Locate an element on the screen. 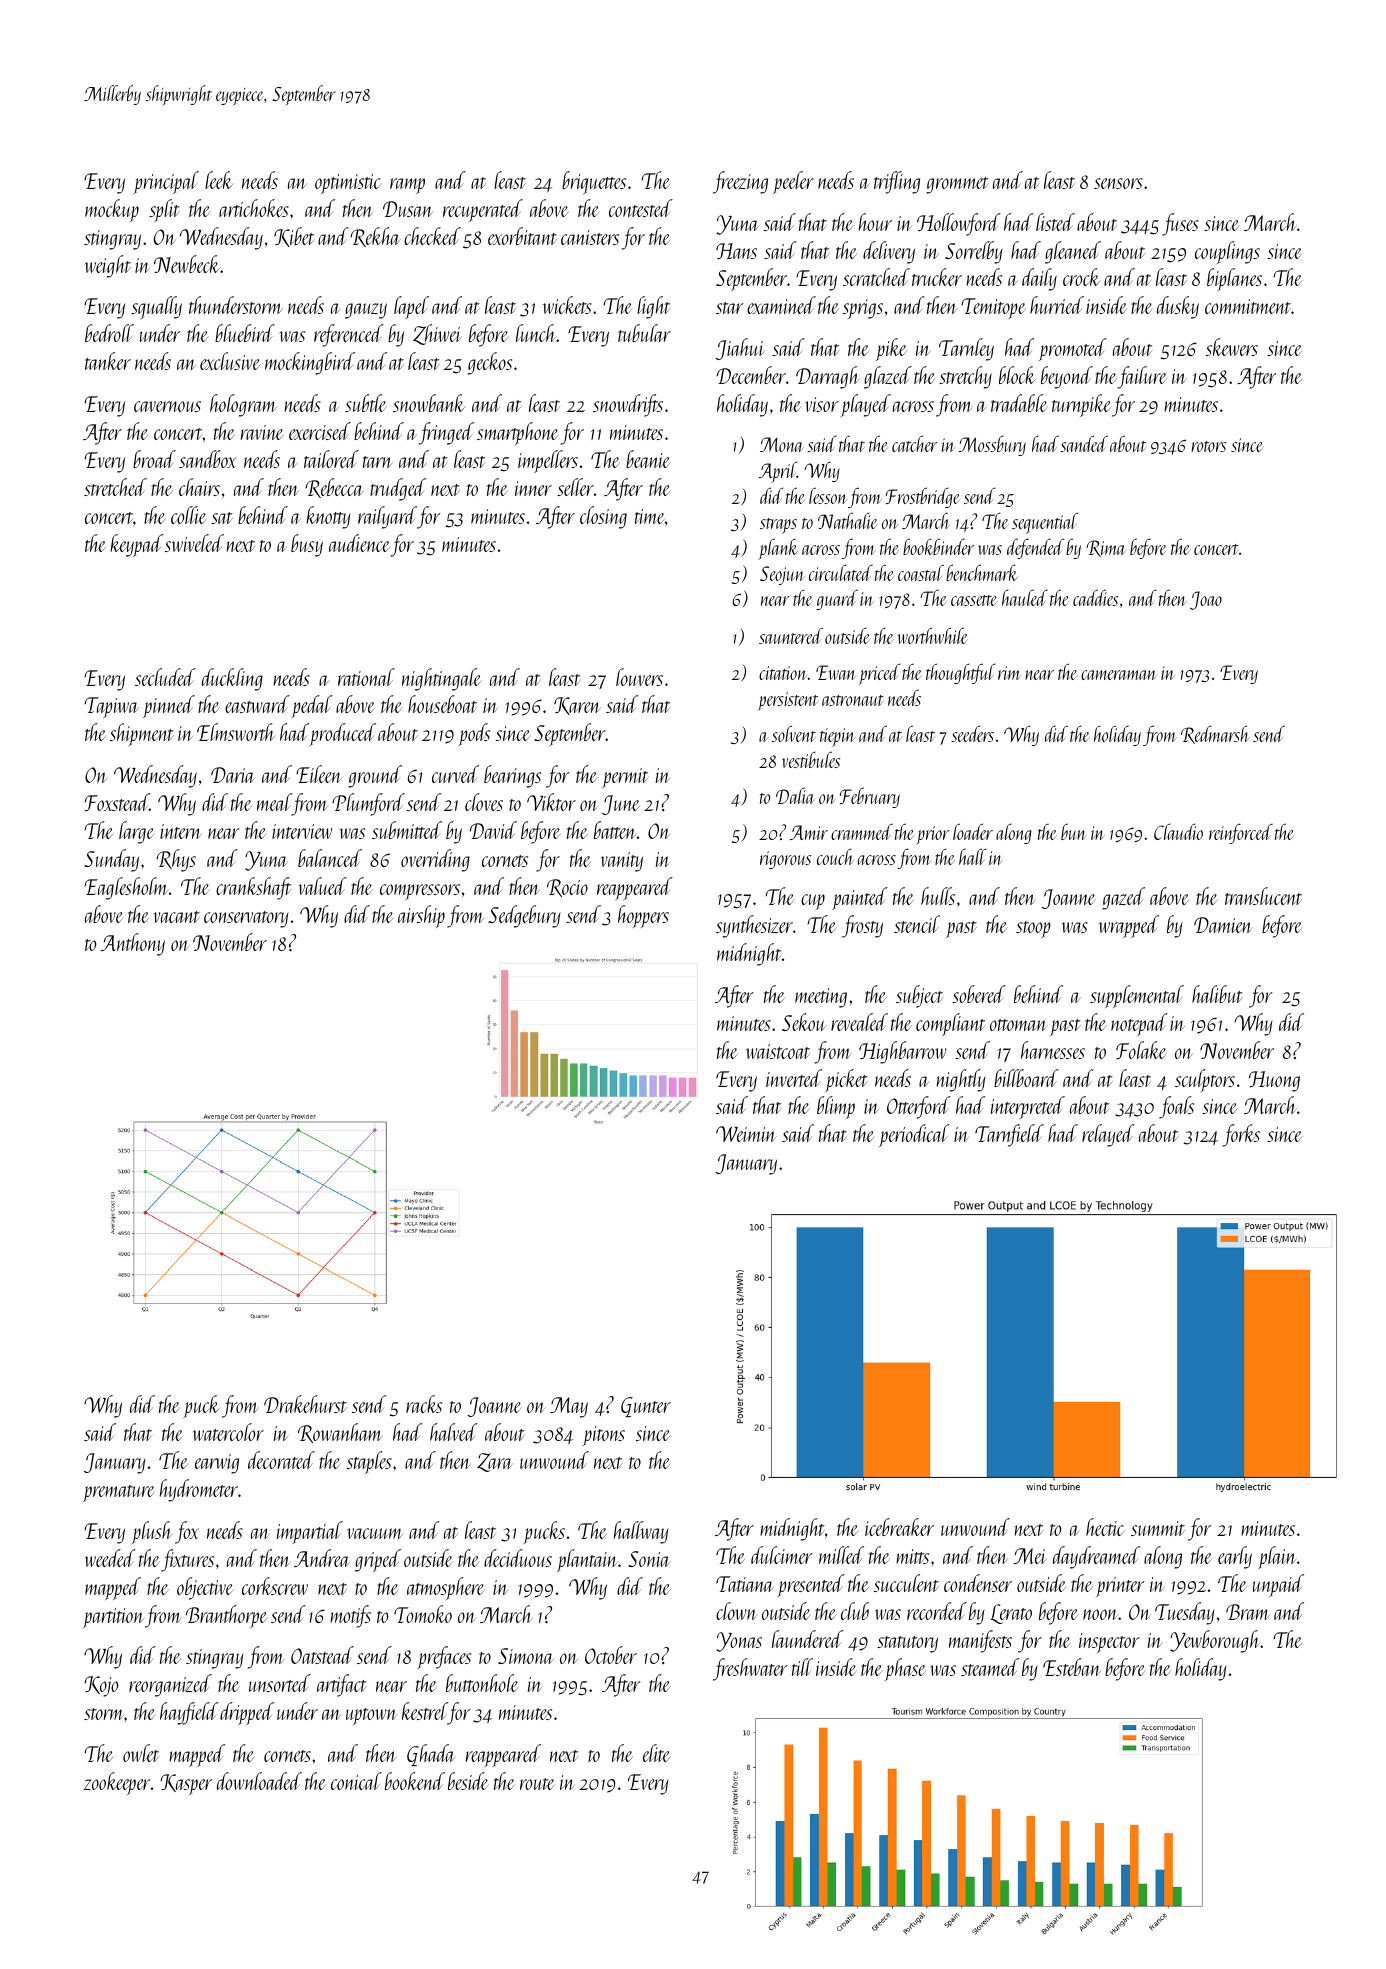 This screenshot has width=1386, height=1969. periodical is located at coordinates (914, 1135).
